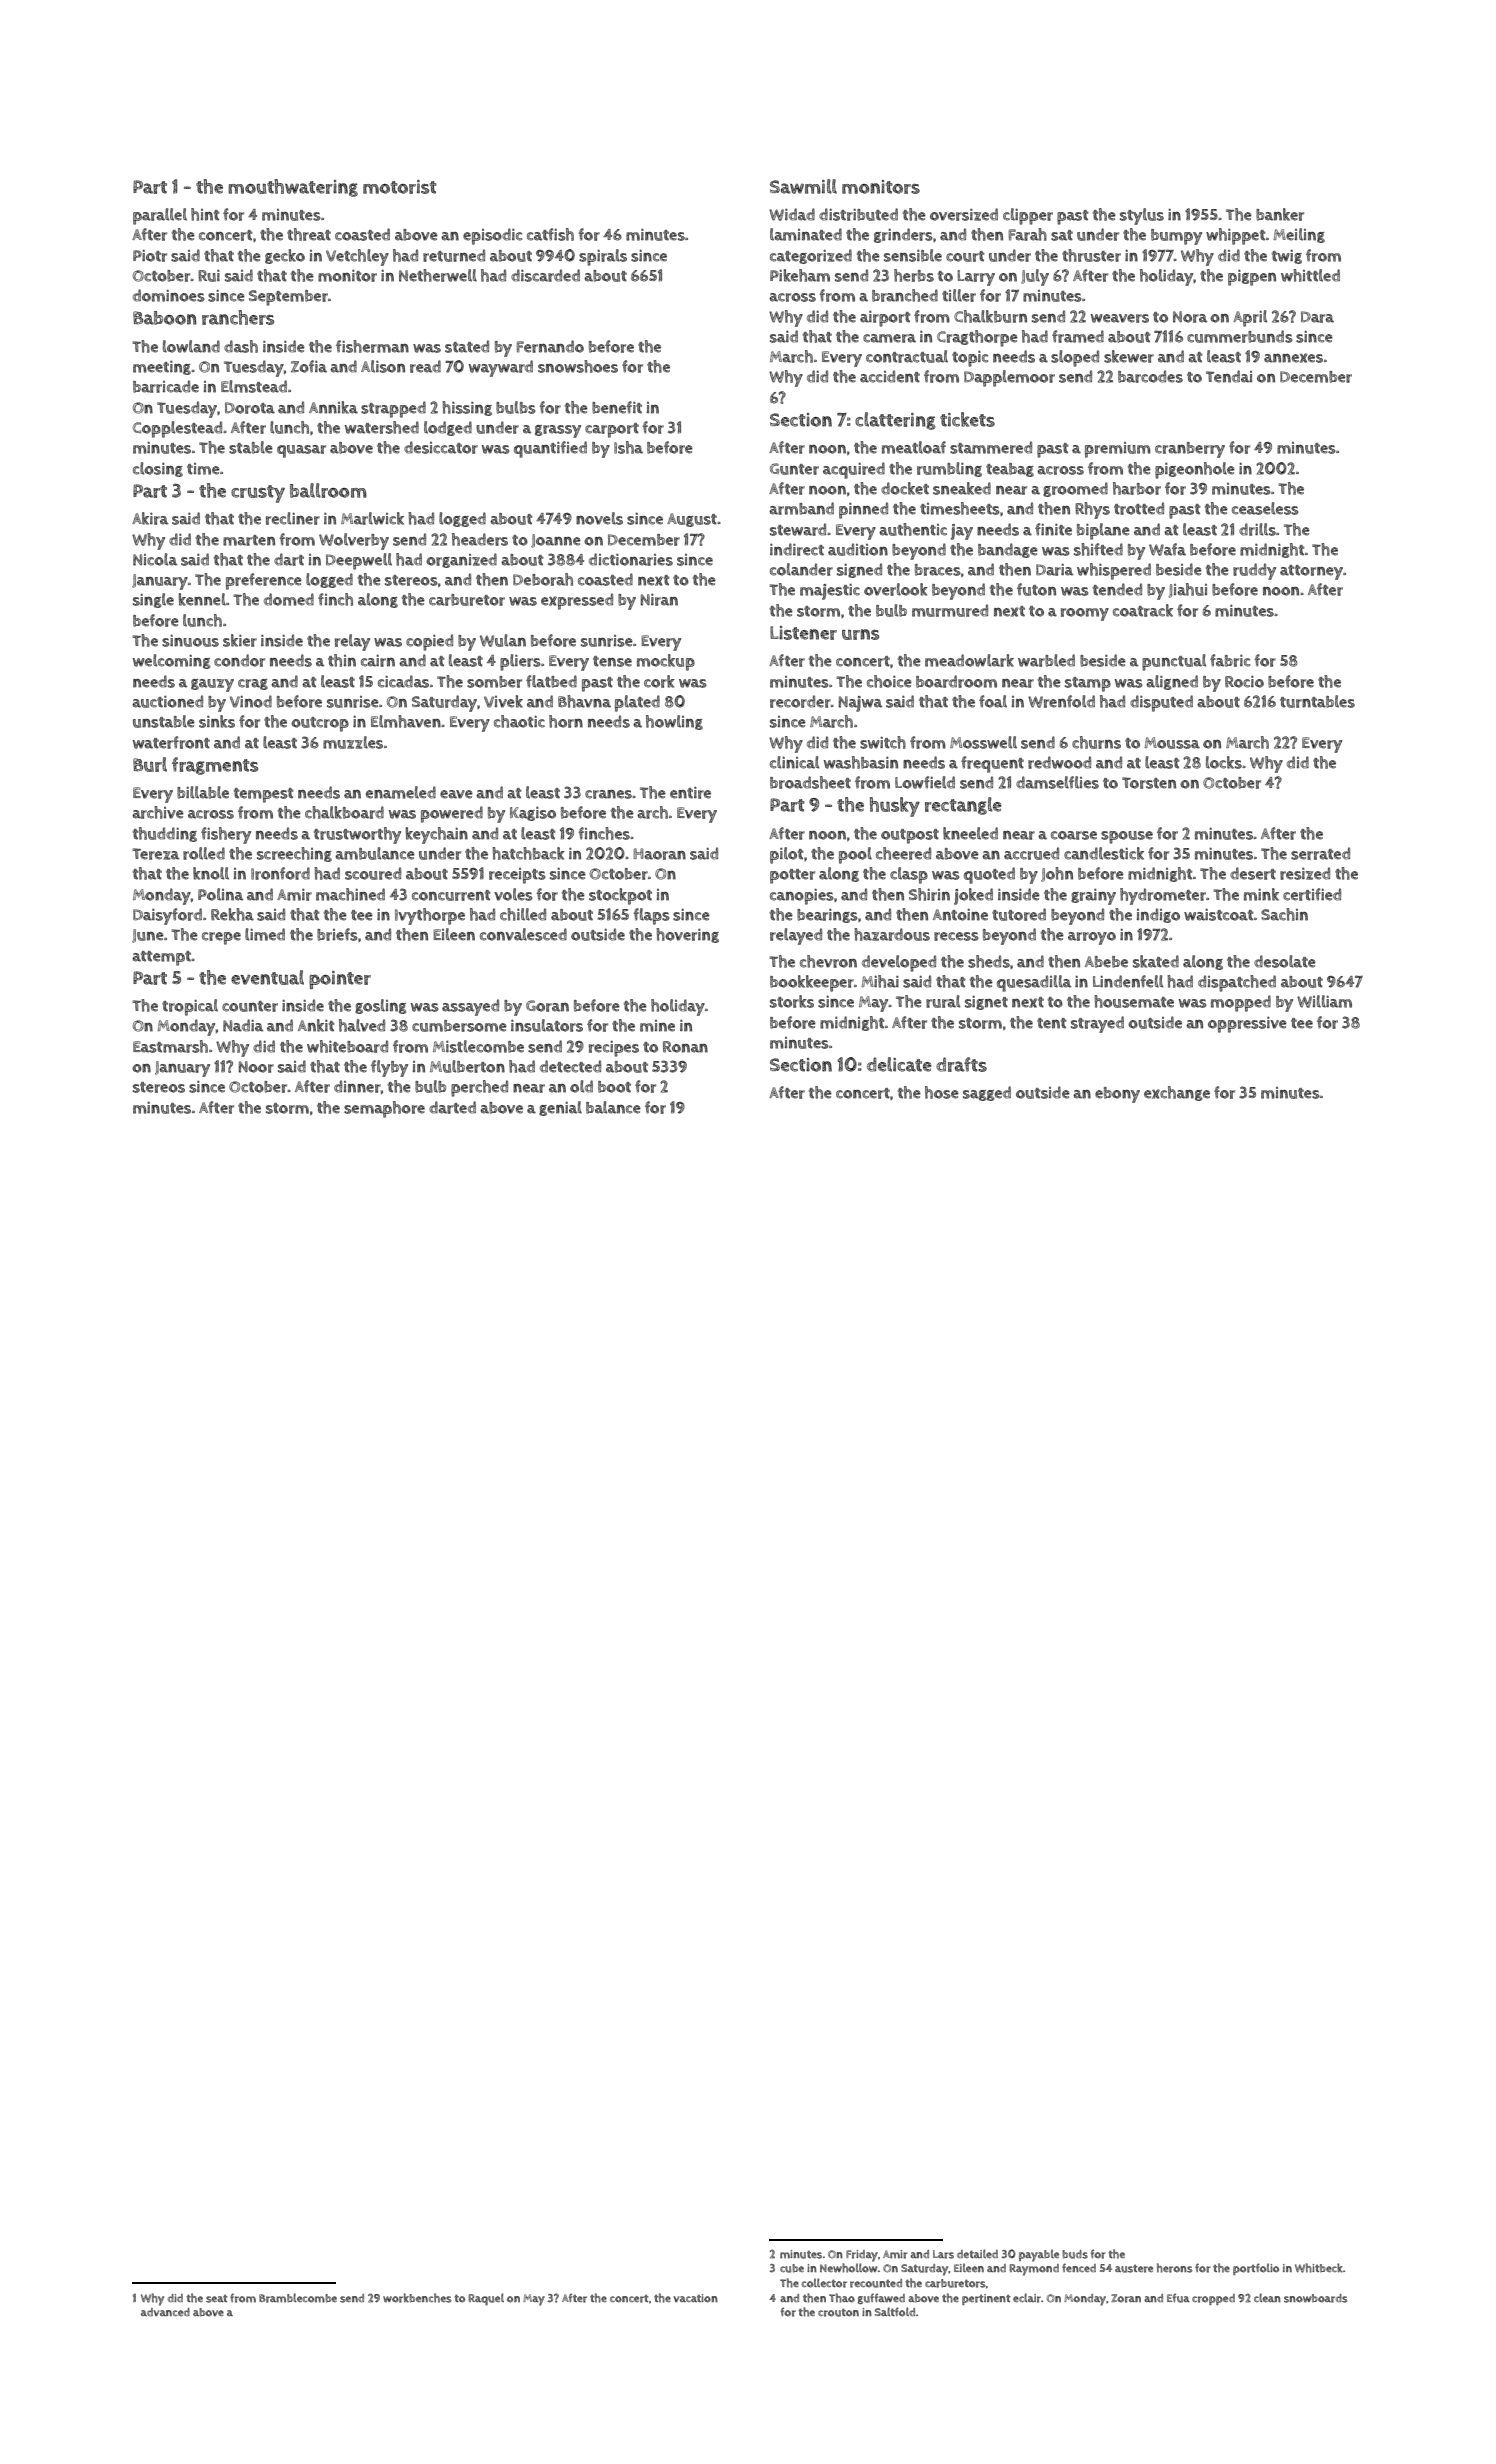  What do you see at coordinates (165, 318) in the document?
I see `Baboon` at bounding box center [165, 318].
